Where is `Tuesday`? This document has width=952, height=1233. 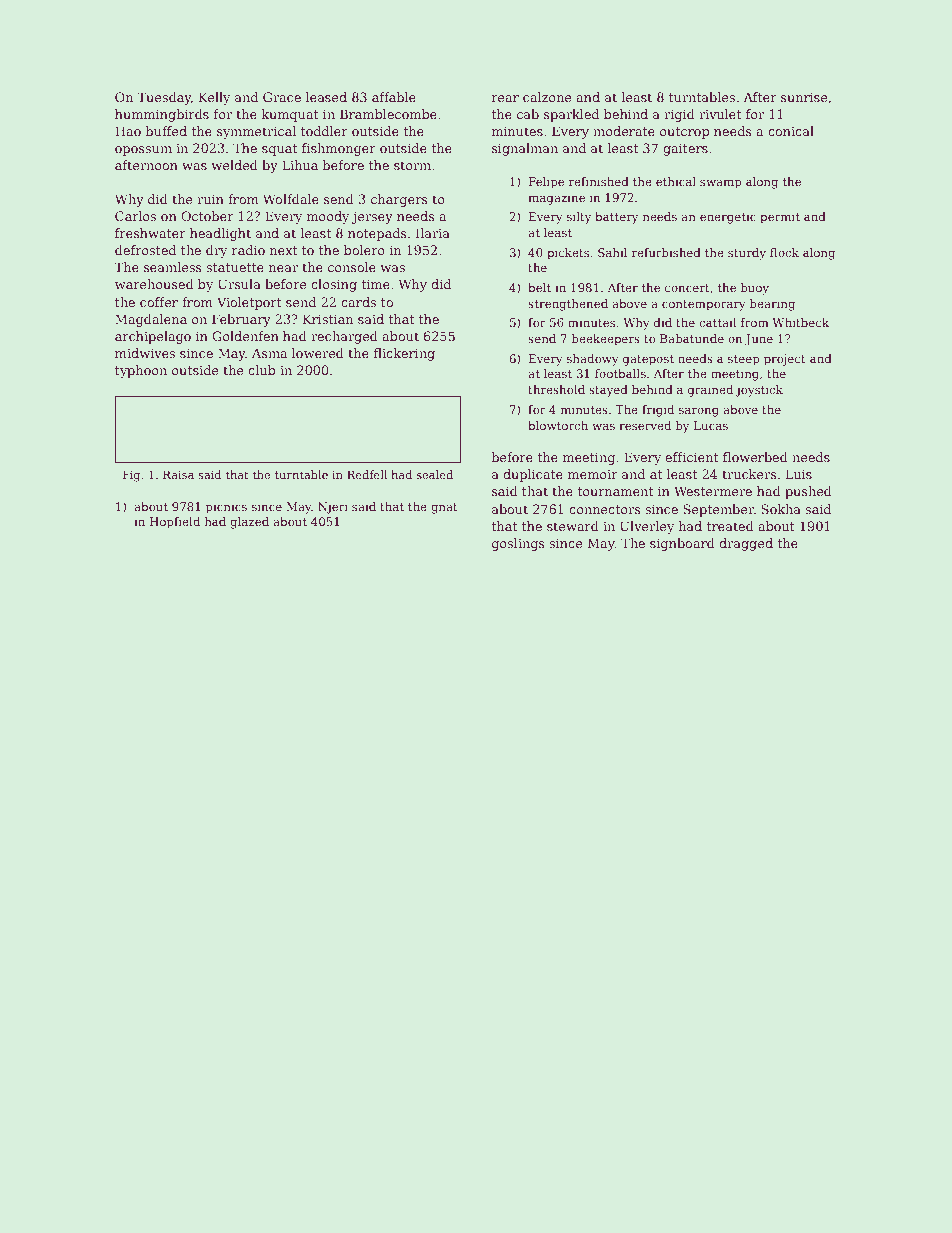
Tuesday is located at coordinates (164, 98).
